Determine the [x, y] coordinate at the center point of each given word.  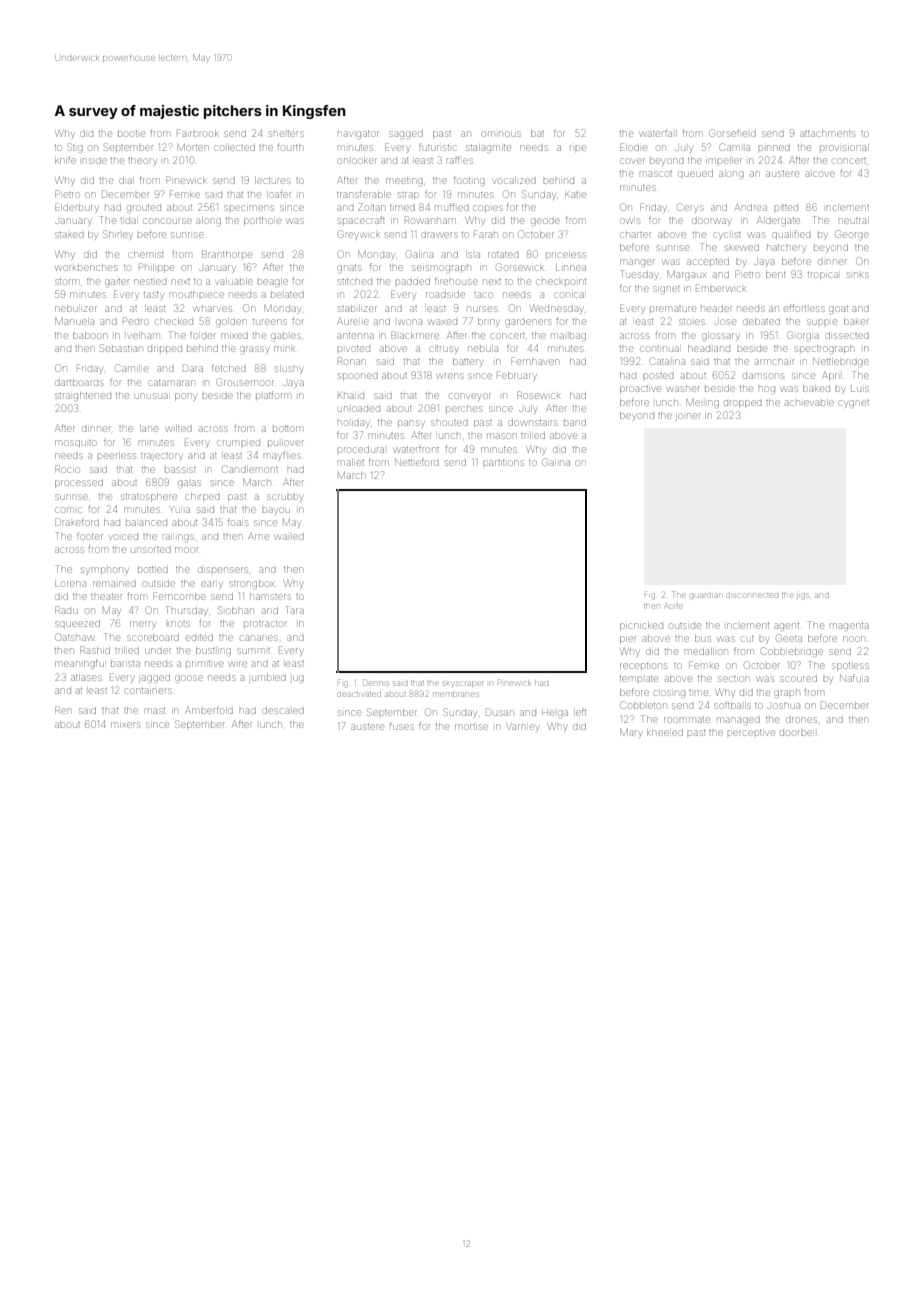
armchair [774, 362]
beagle [272, 281]
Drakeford [77, 522]
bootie [131, 134]
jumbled [267, 678]
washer [683, 389]
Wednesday [557, 309]
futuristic [437, 147]
